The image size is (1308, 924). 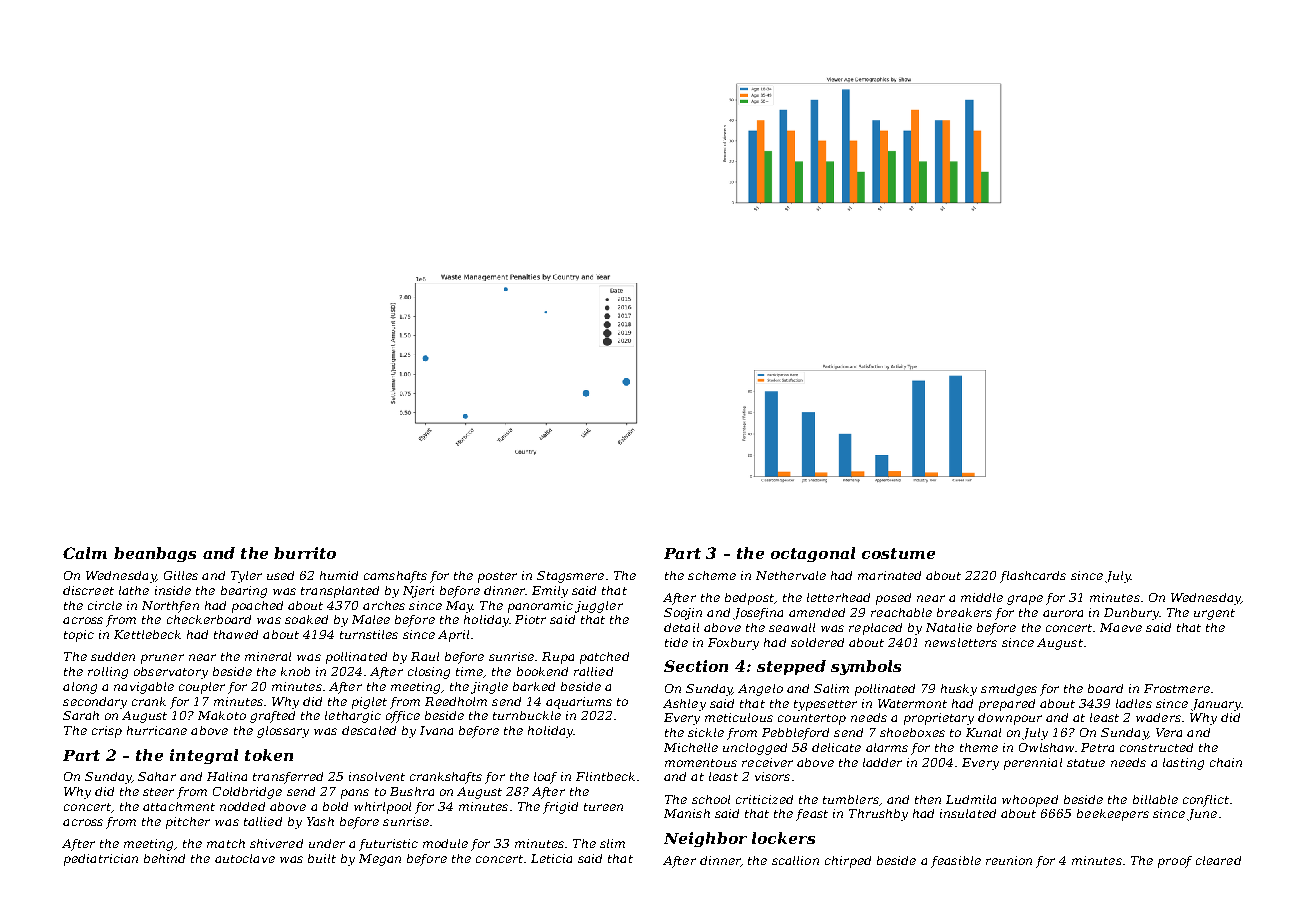 What do you see at coordinates (767, 762) in the image?
I see `receiver` at bounding box center [767, 762].
